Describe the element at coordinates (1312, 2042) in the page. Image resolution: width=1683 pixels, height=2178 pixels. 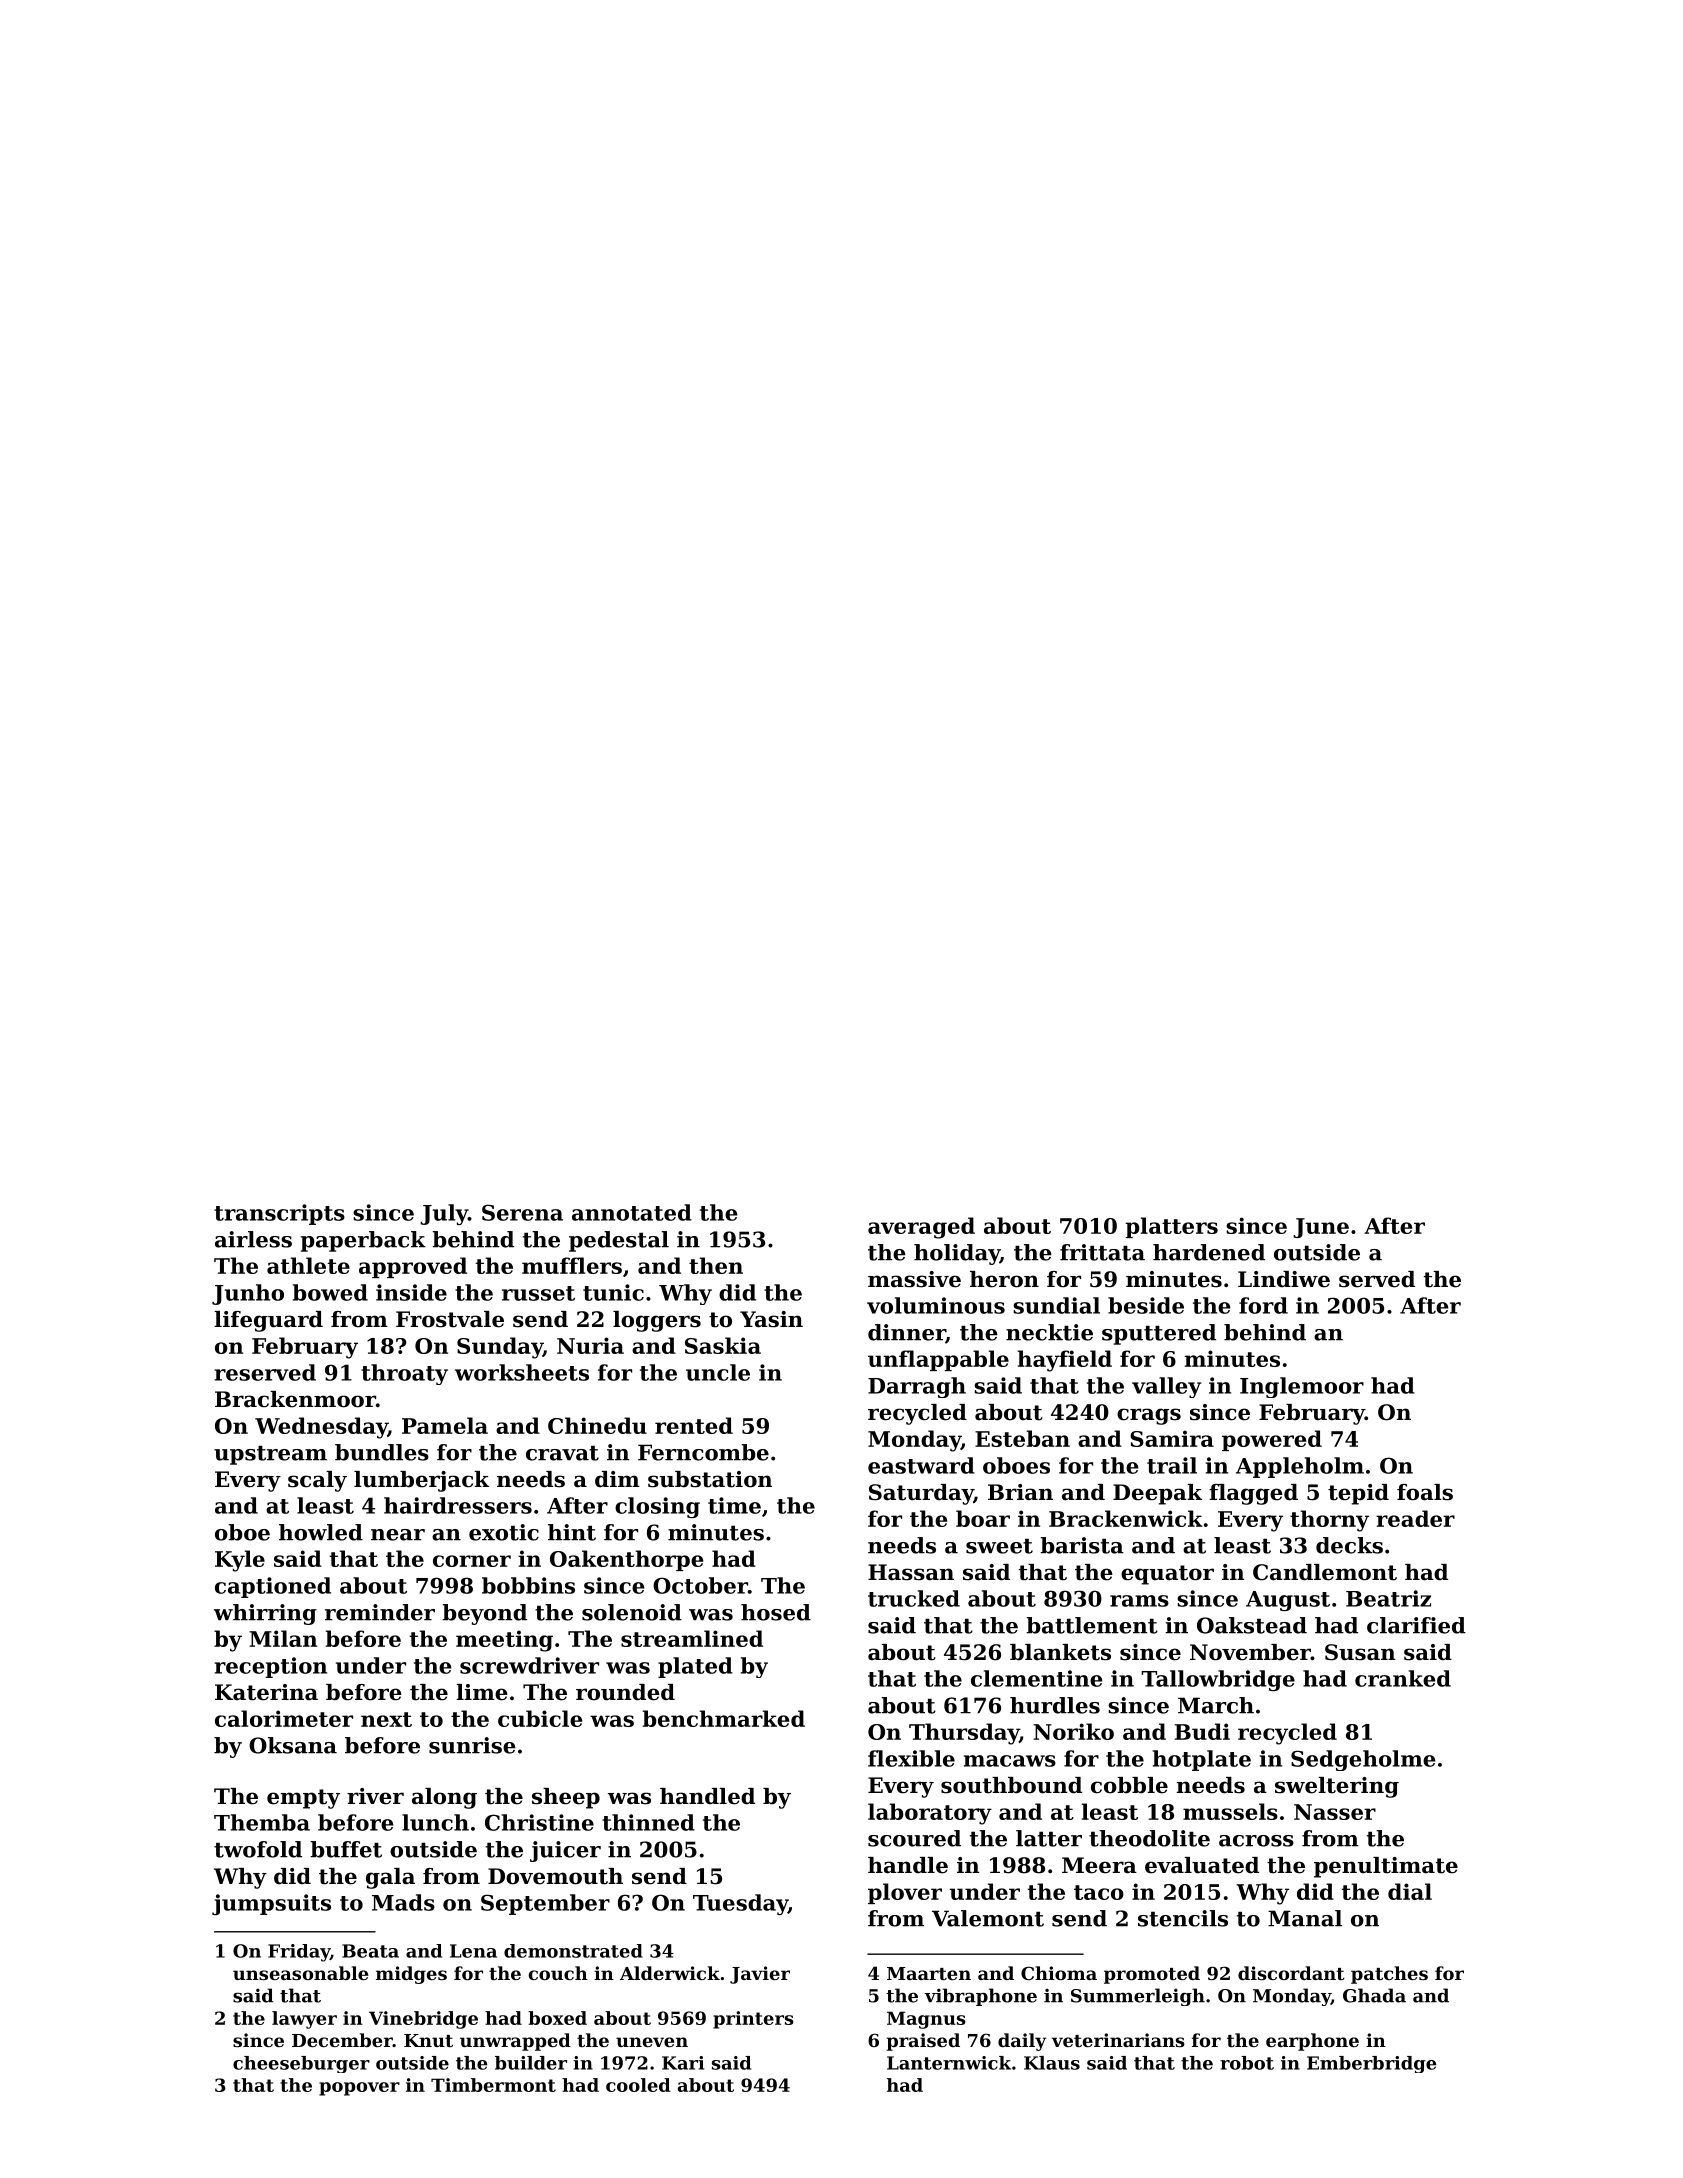
I see `earphone` at that location.
